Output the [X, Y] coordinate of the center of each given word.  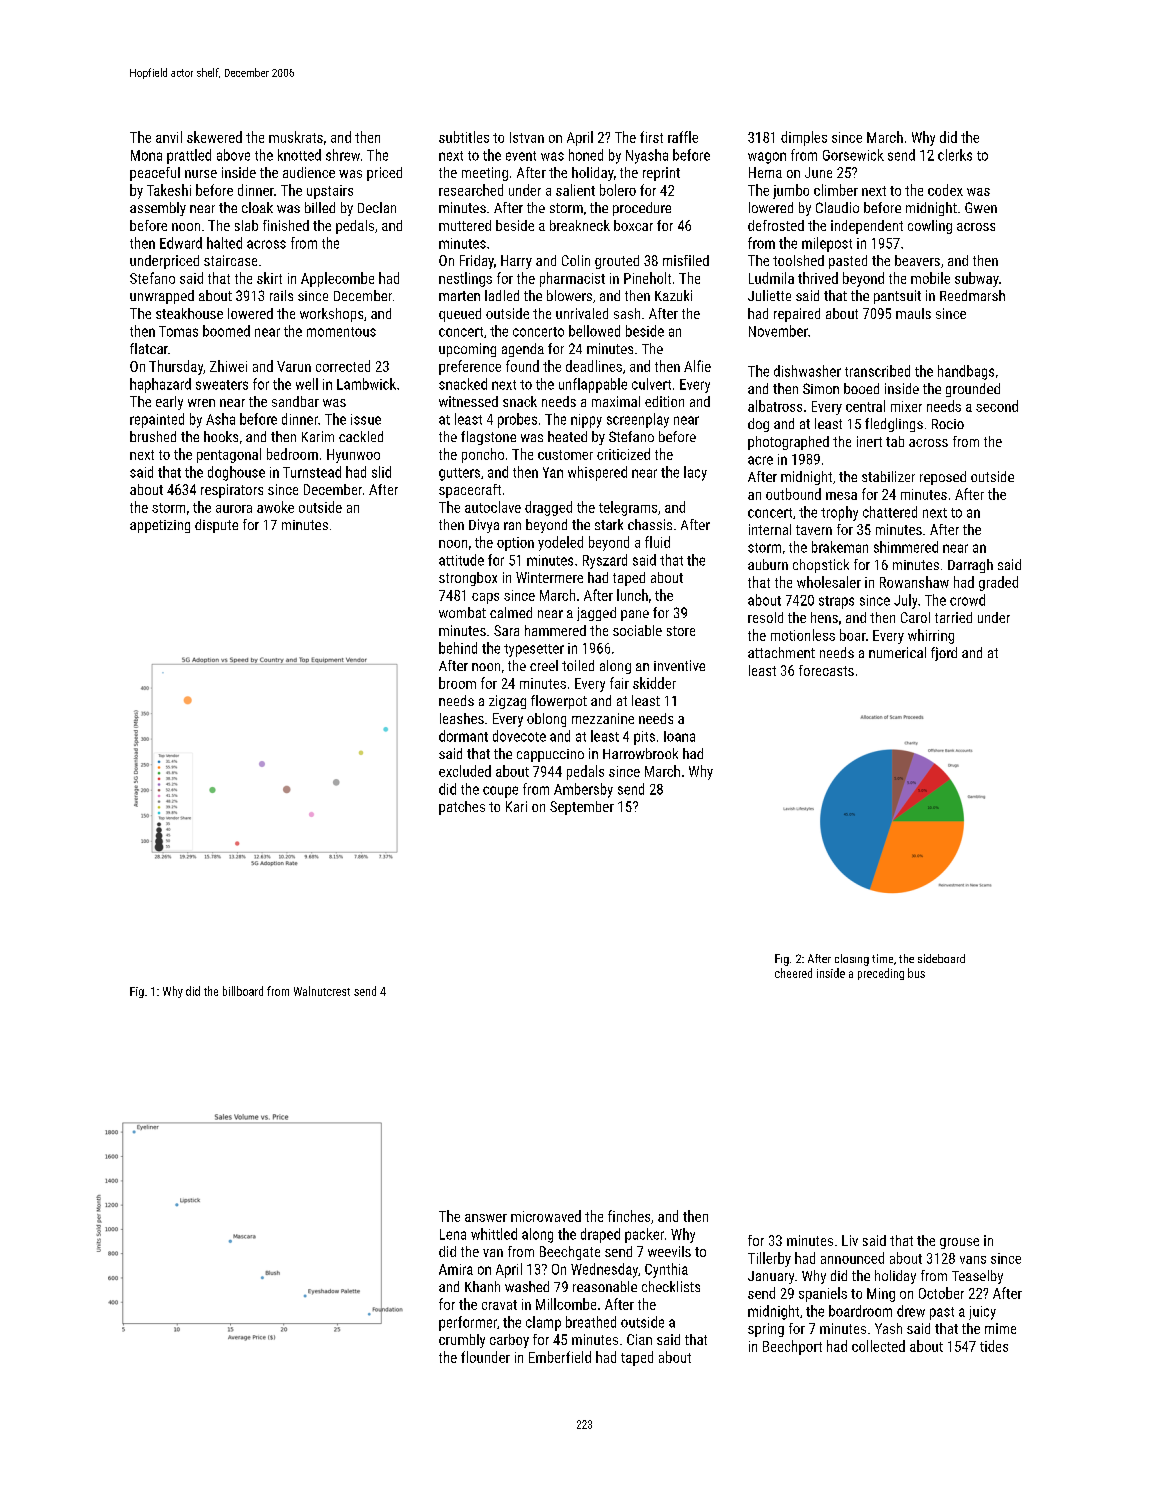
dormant [463, 736]
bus [916, 973]
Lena [453, 1234]
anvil [169, 137]
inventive [679, 665]
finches [629, 1216]
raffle [683, 137]
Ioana [679, 736]
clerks [955, 155]
